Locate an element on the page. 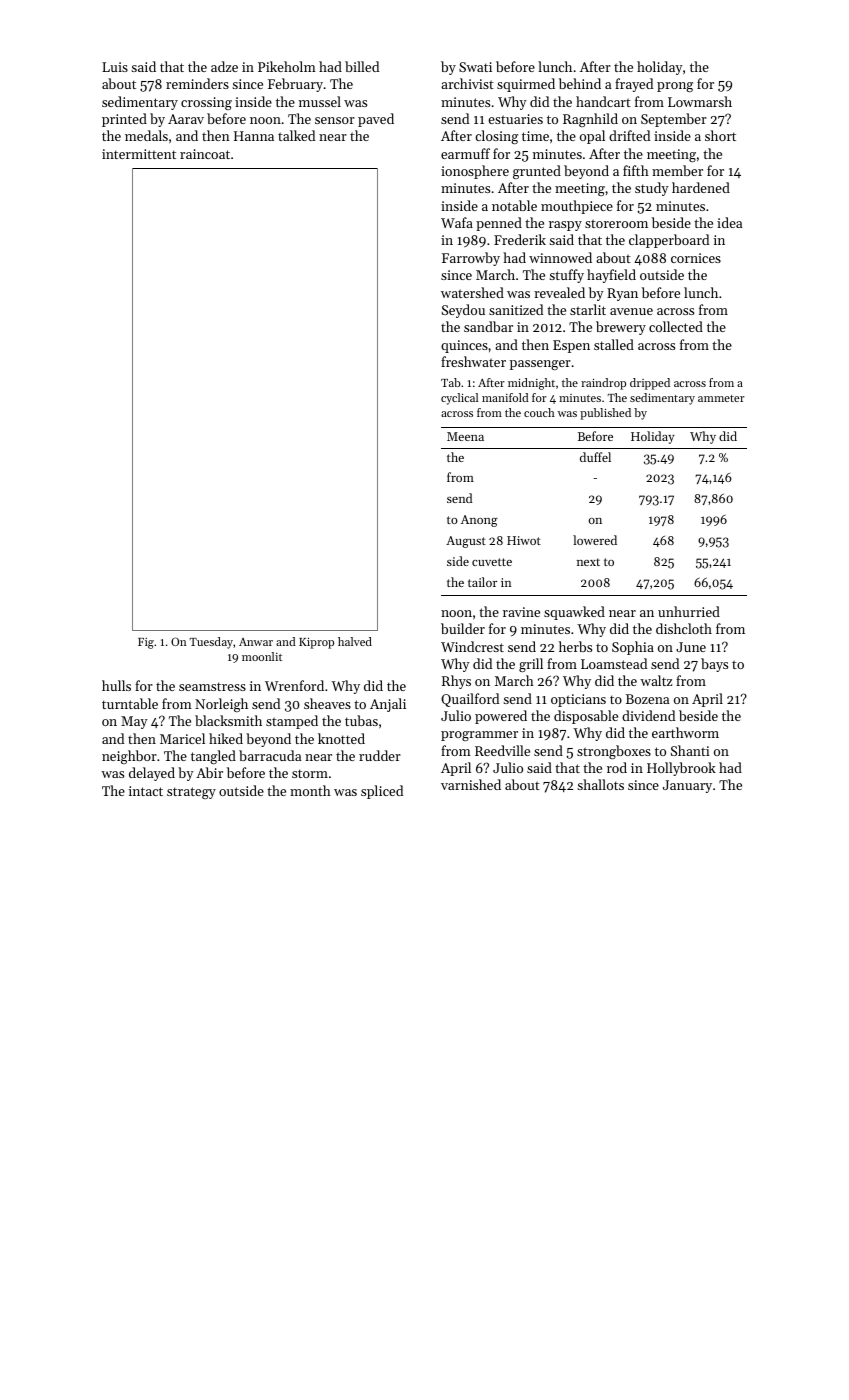 The image size is (849, 1400). Wrenford is located at coordinates (294, 685).
